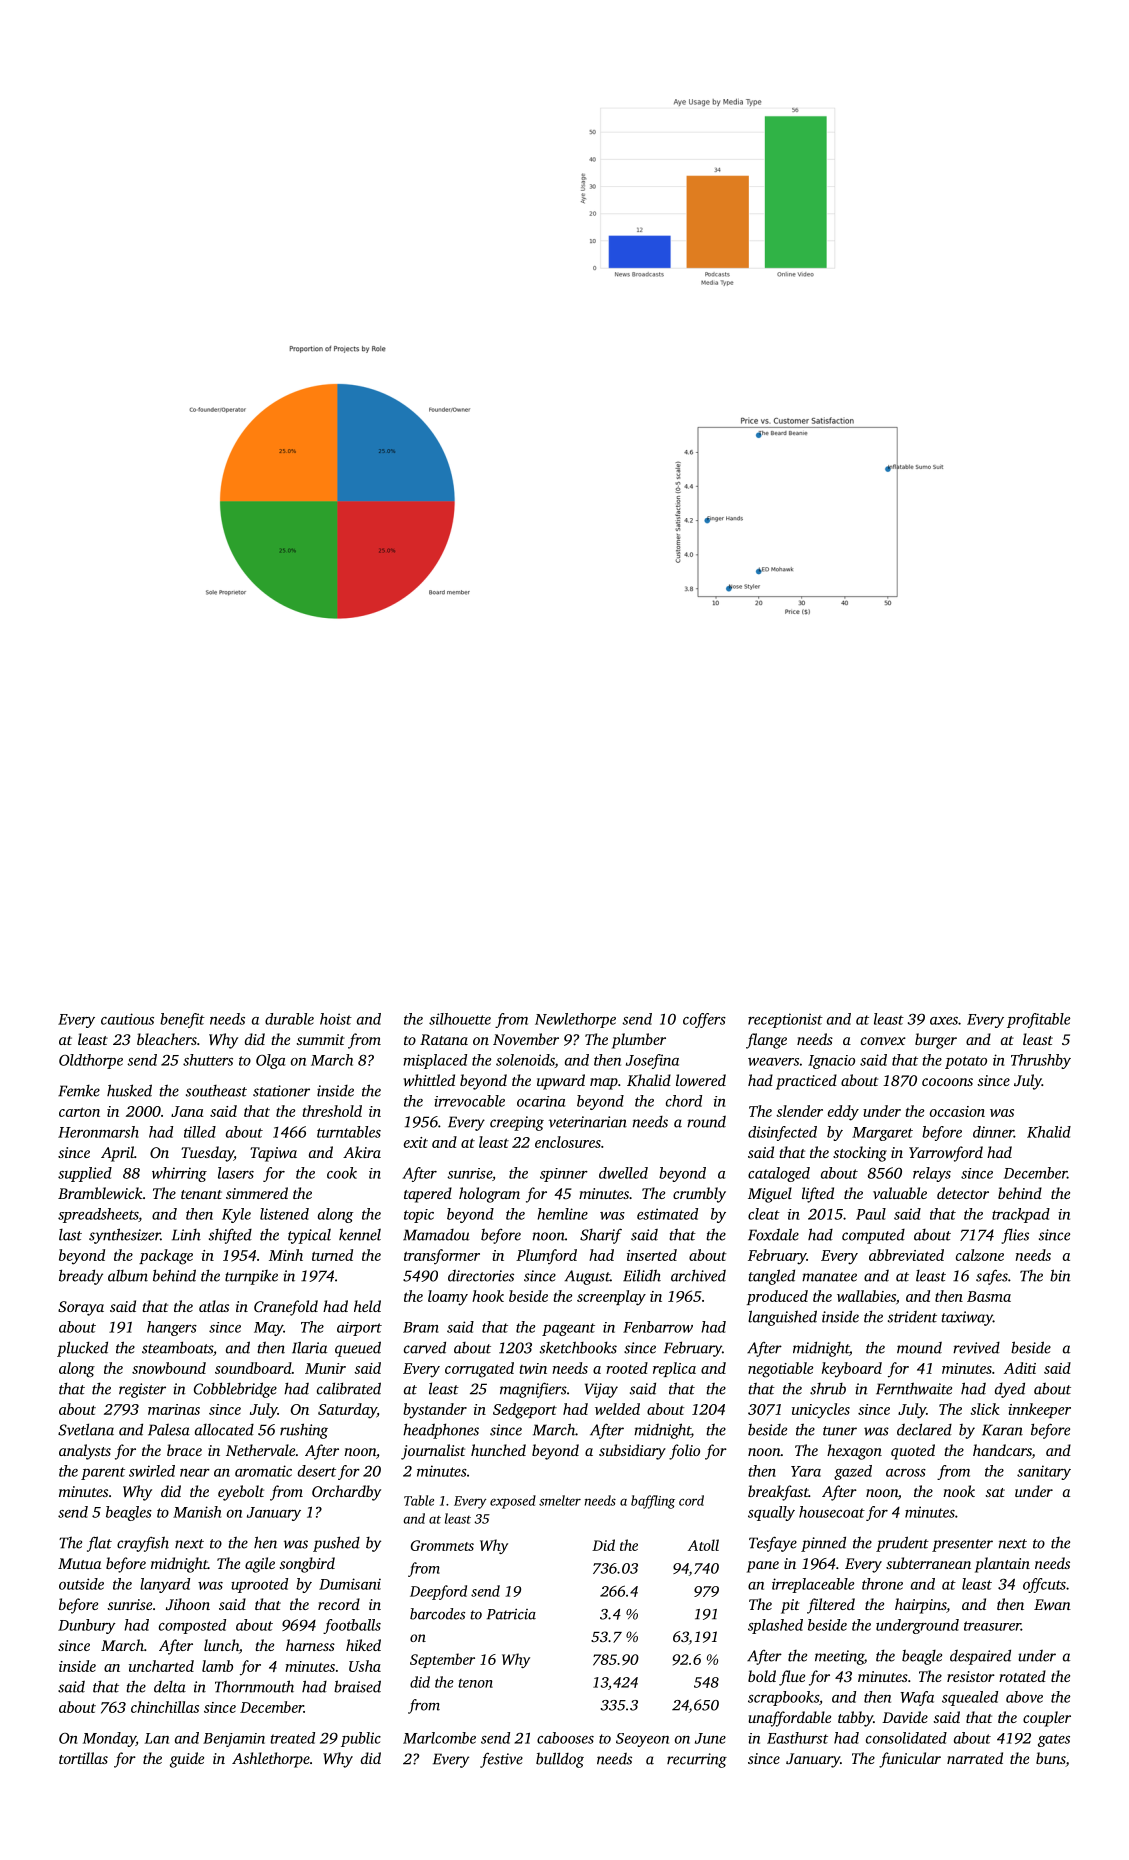  I want to click on tortillas, so click(83, 1758).
